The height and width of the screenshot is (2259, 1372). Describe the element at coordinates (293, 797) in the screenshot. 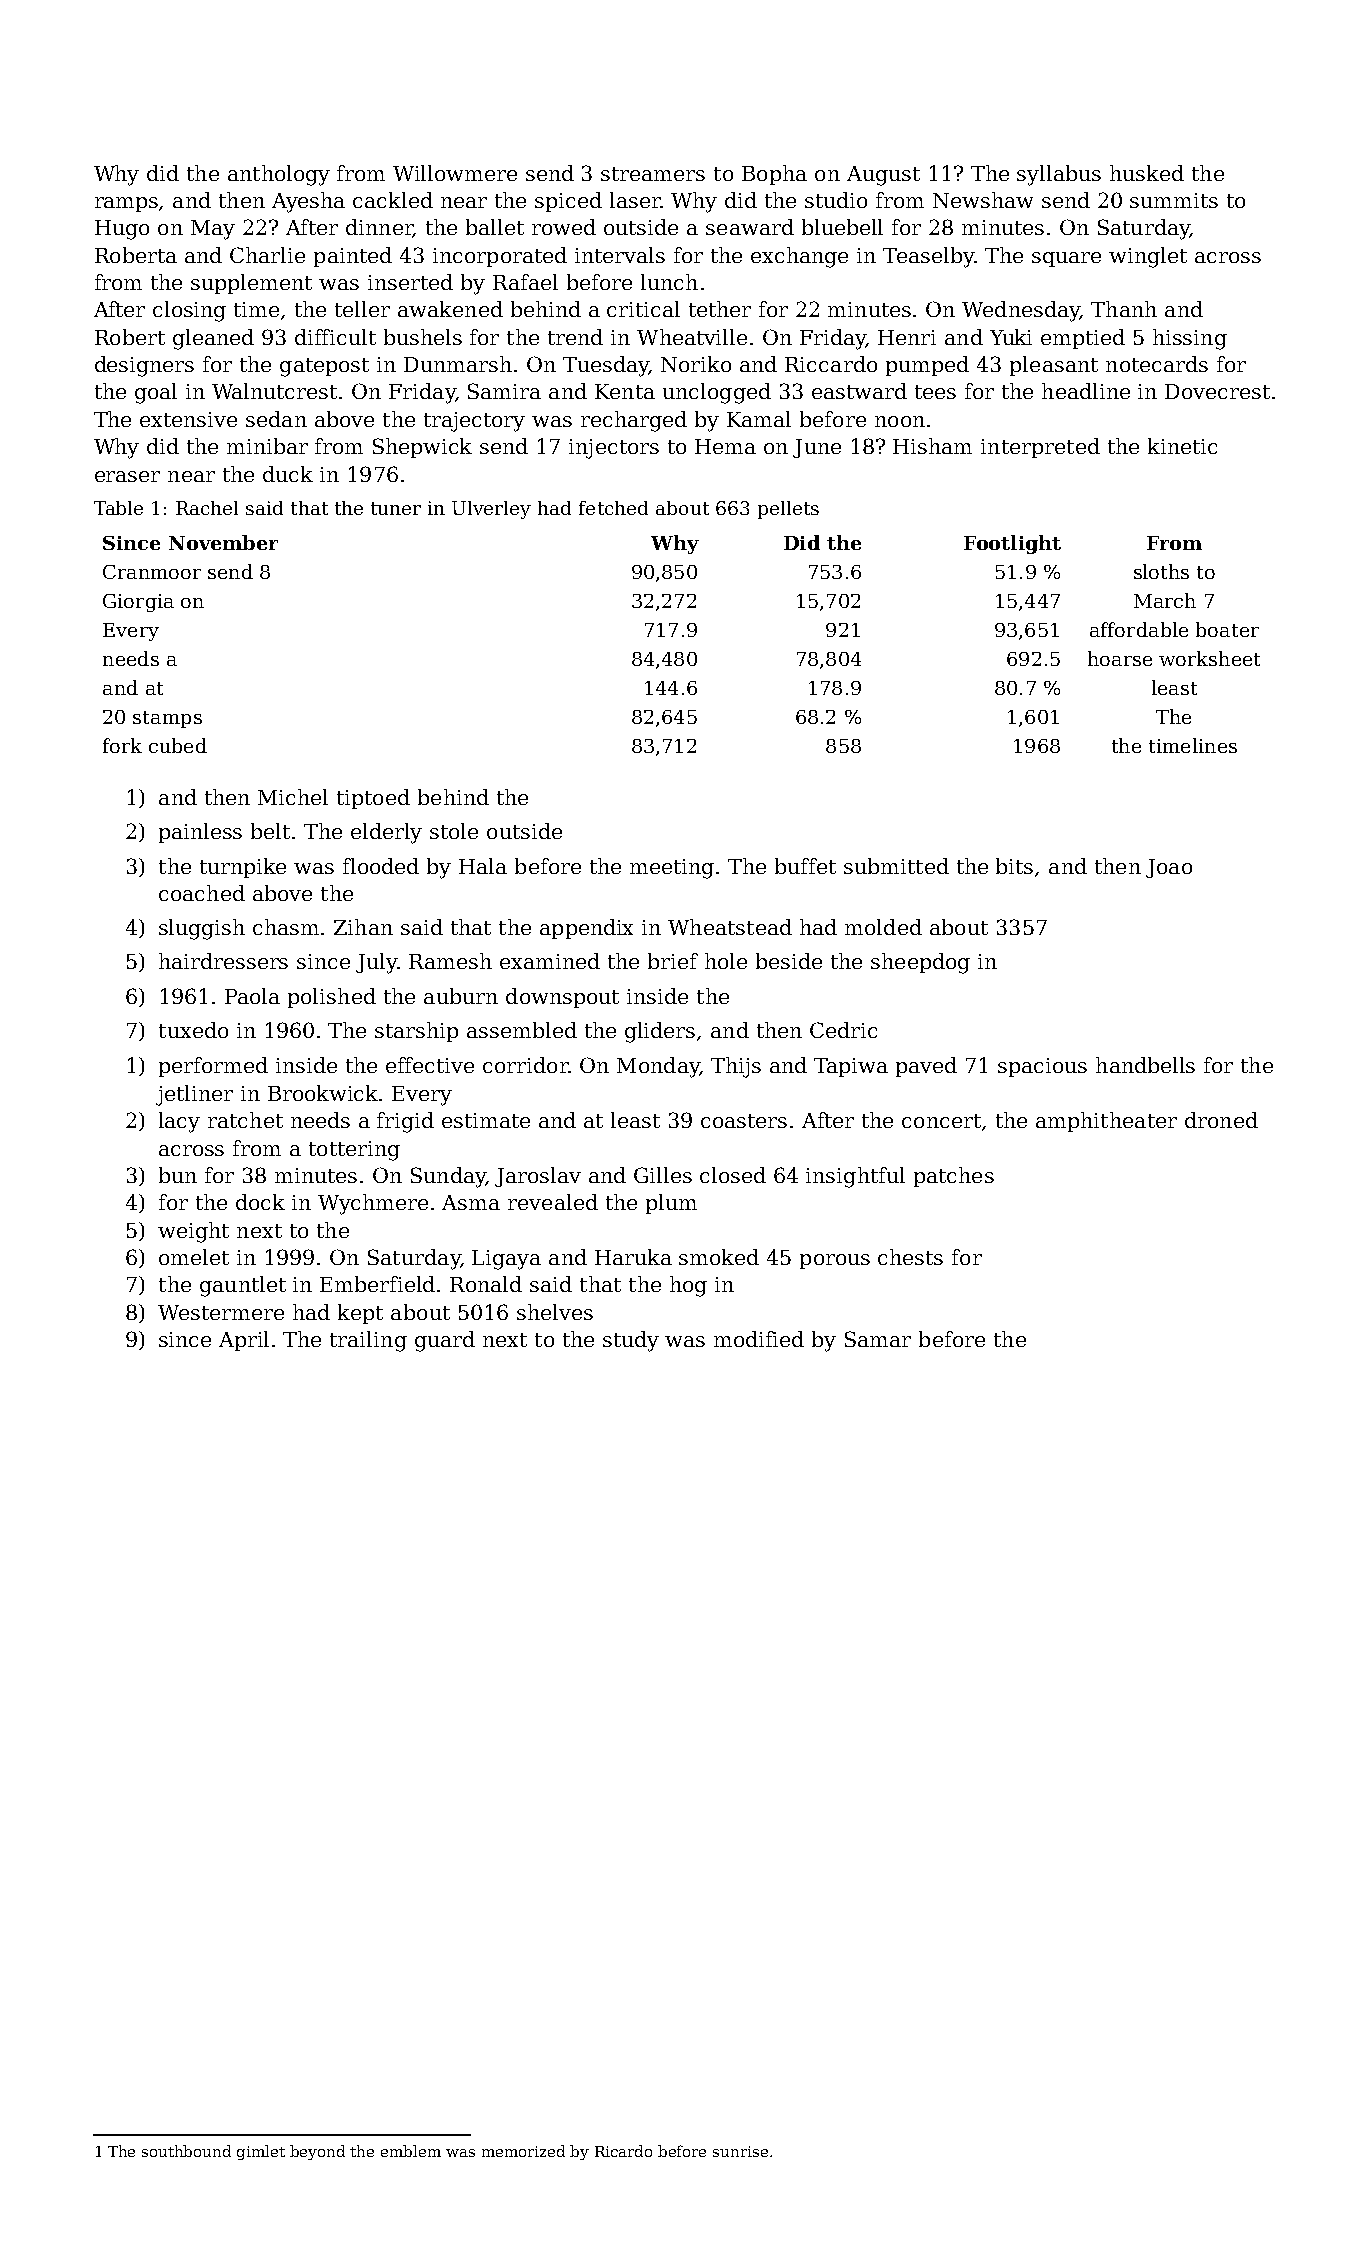

I see `Michel` at that location.
